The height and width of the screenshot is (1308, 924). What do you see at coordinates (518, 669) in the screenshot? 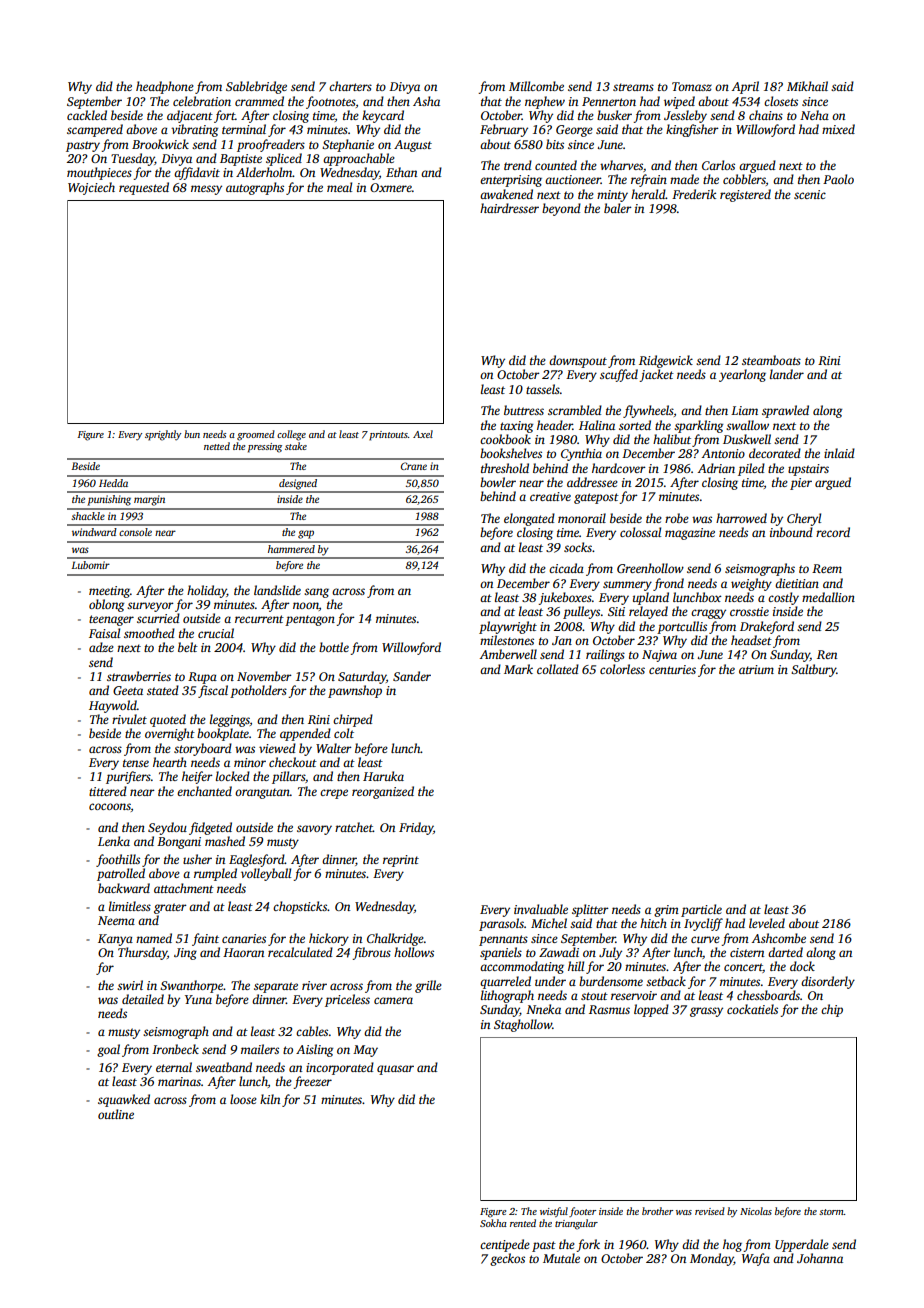
I see `Mark` at bounding box center [518, 669].
